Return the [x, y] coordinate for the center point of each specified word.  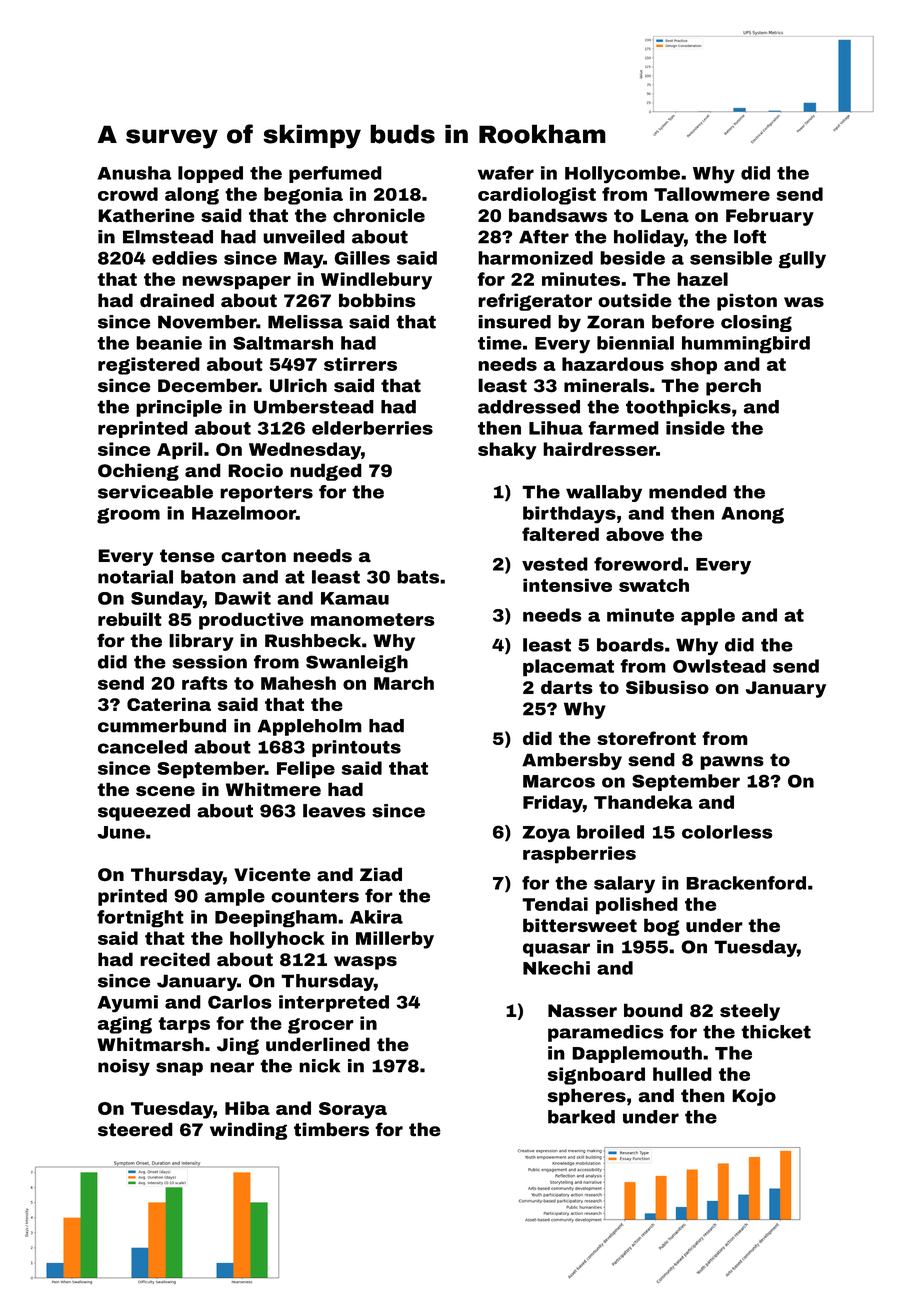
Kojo [754, 1097]
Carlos [240, 1002]
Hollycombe [622, 175]
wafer [506, 173]
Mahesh [298, 683]
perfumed [335, 174]
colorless [727, 832]
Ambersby [572, 761]
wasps [365, 963]
